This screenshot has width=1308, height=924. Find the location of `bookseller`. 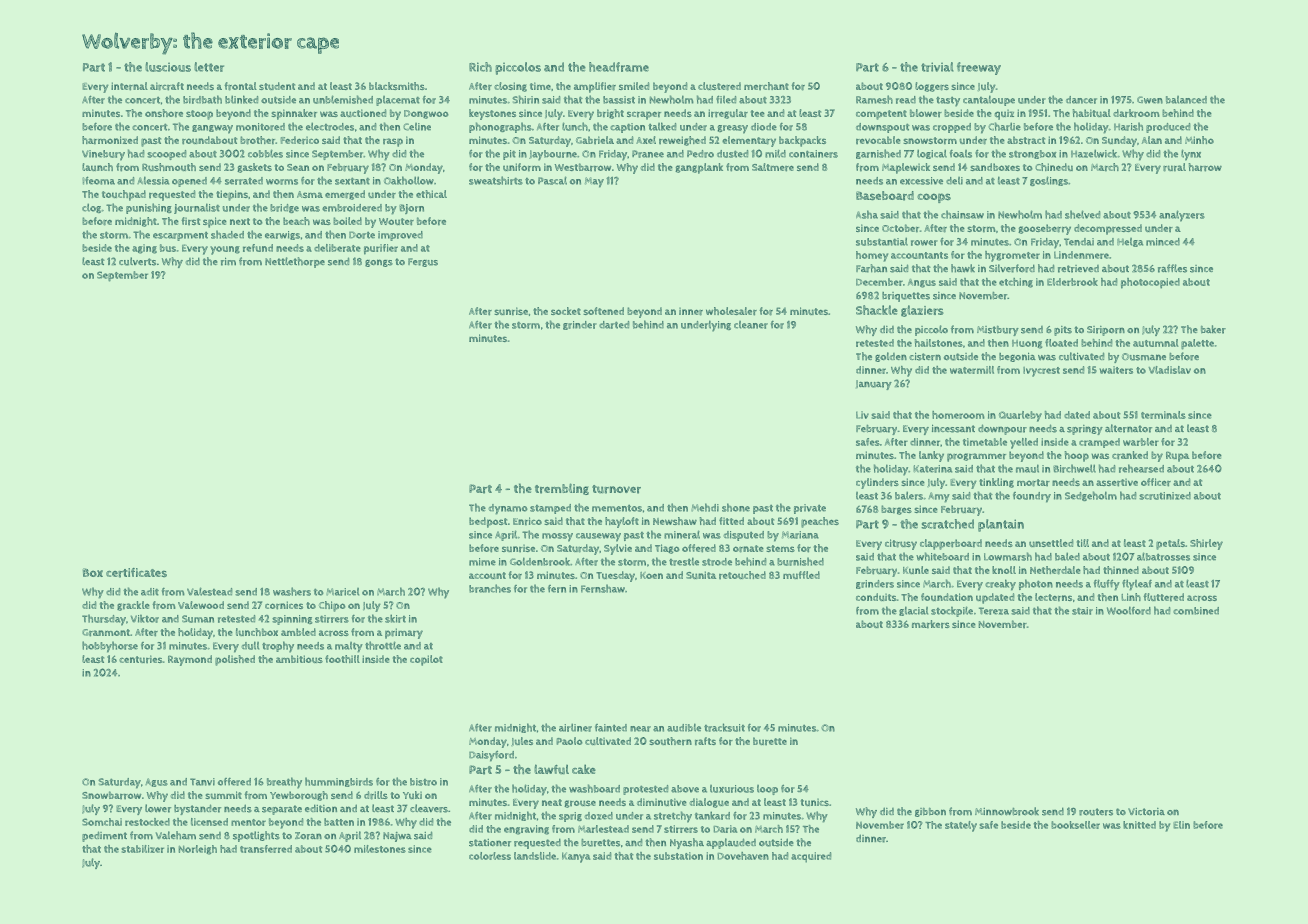

bookseller is located at coordinates (1075, 825).
